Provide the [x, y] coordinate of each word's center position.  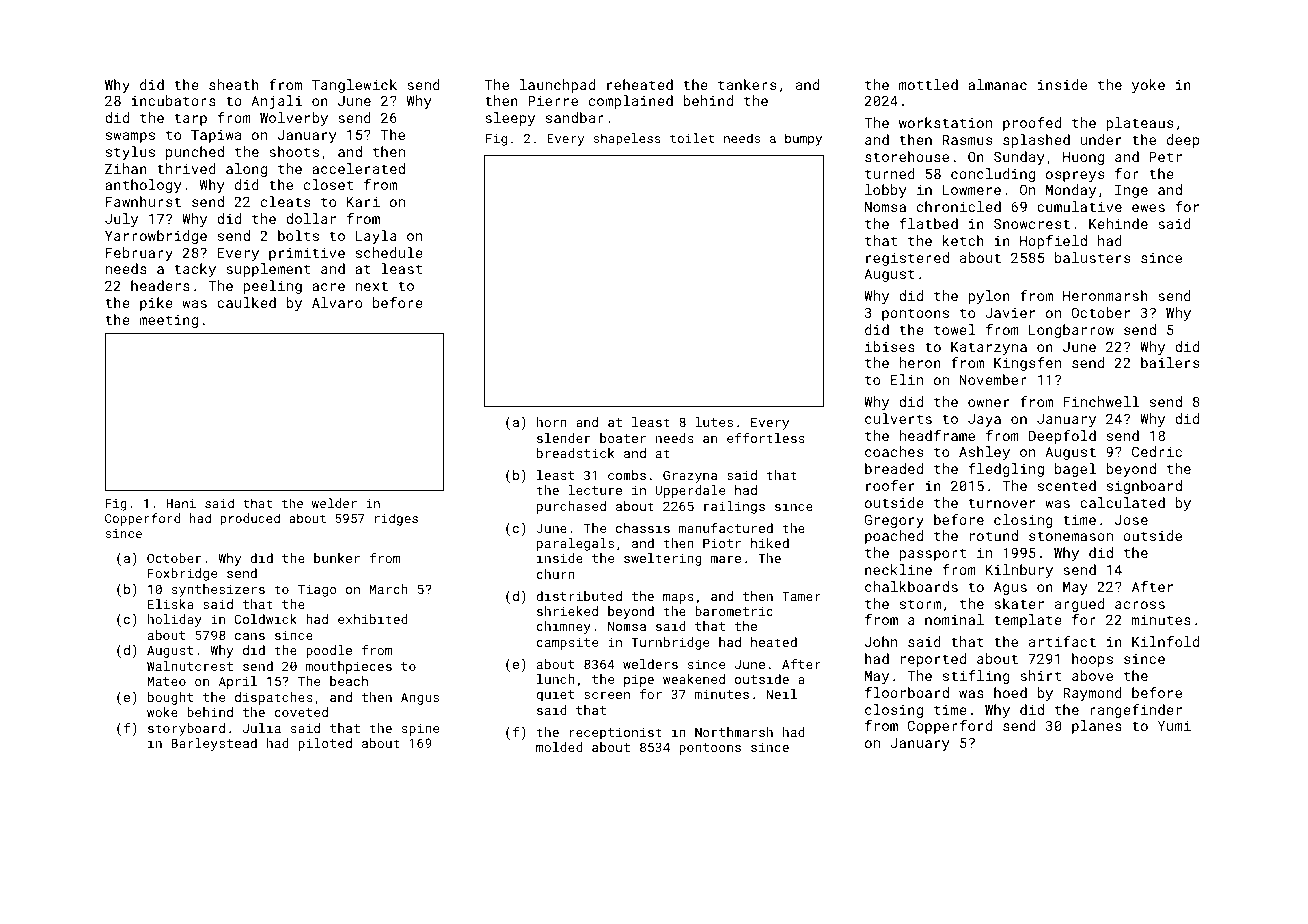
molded [559, 747]
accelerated [358, 168]
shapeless [627, 139]
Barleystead [214, 744]
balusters [1092, 257]
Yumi [1174, 725]
